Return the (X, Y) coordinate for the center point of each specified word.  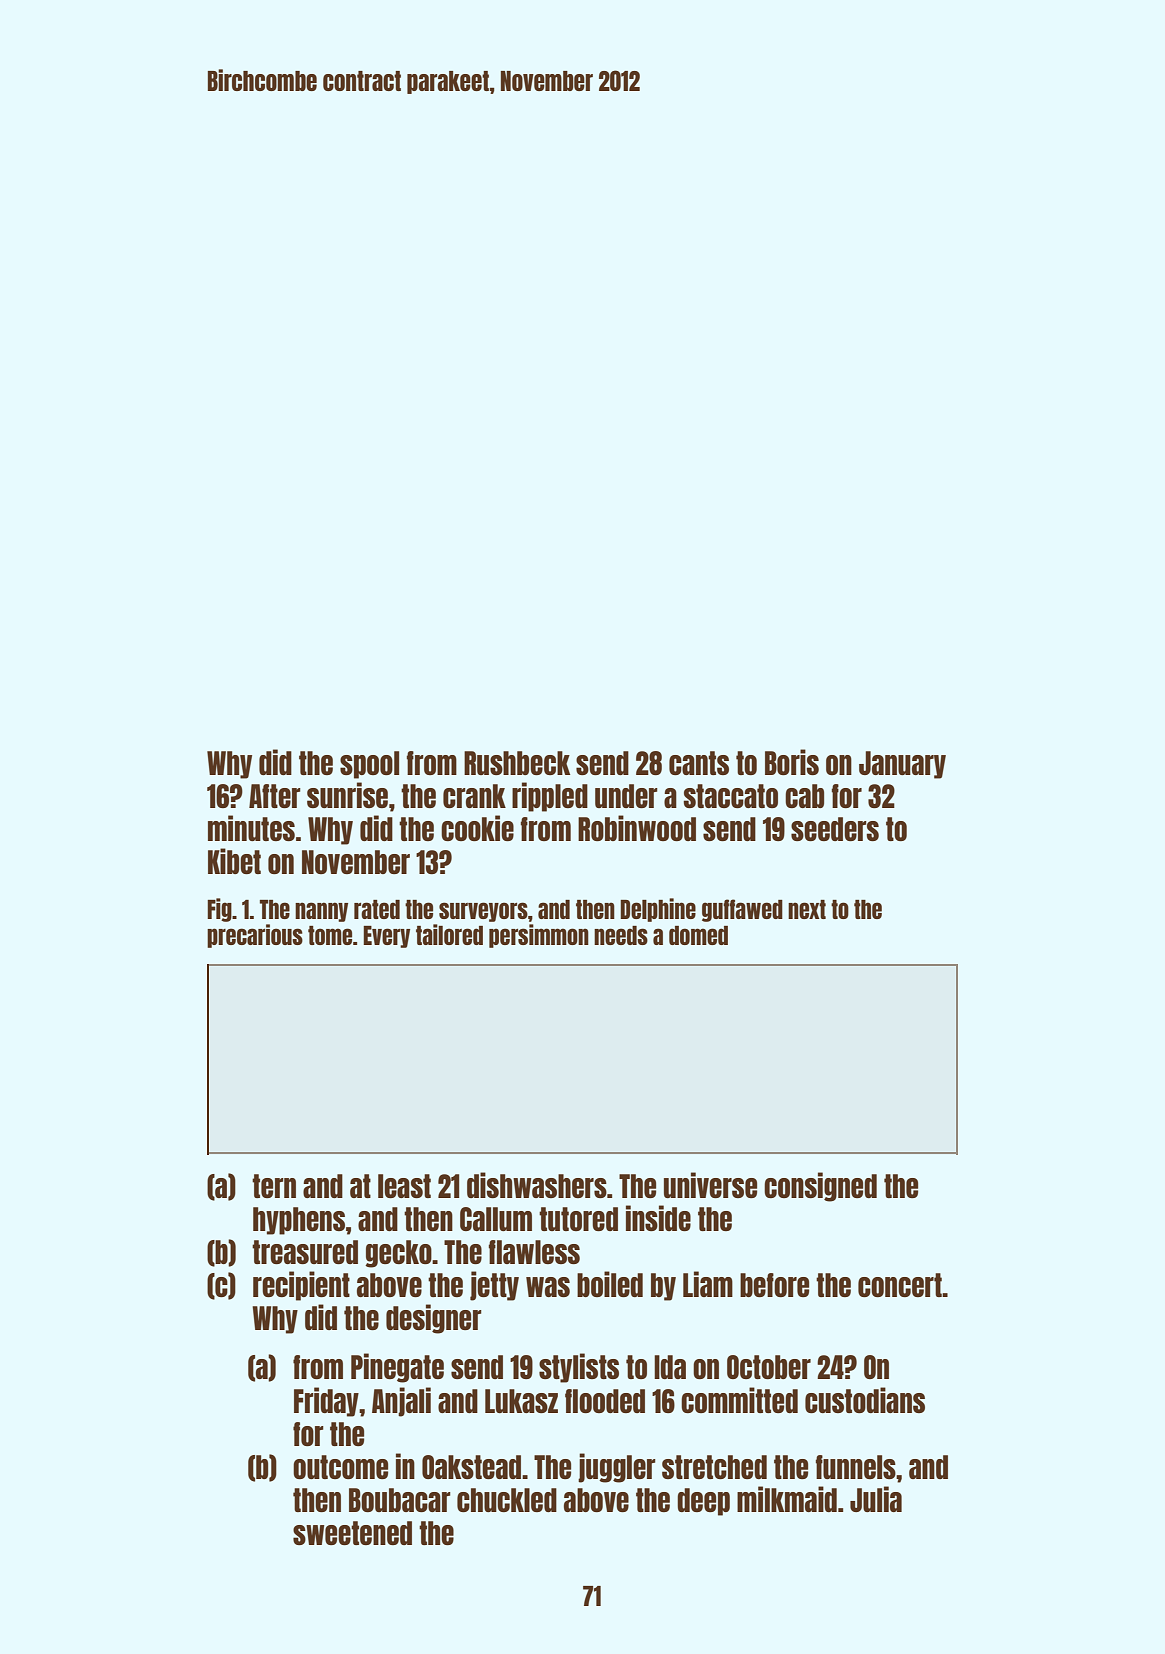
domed (698, 935)
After (275, 796)
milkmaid (787, 1499)
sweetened (352, 1533)
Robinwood (637, 828)
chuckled (507, 1500)
